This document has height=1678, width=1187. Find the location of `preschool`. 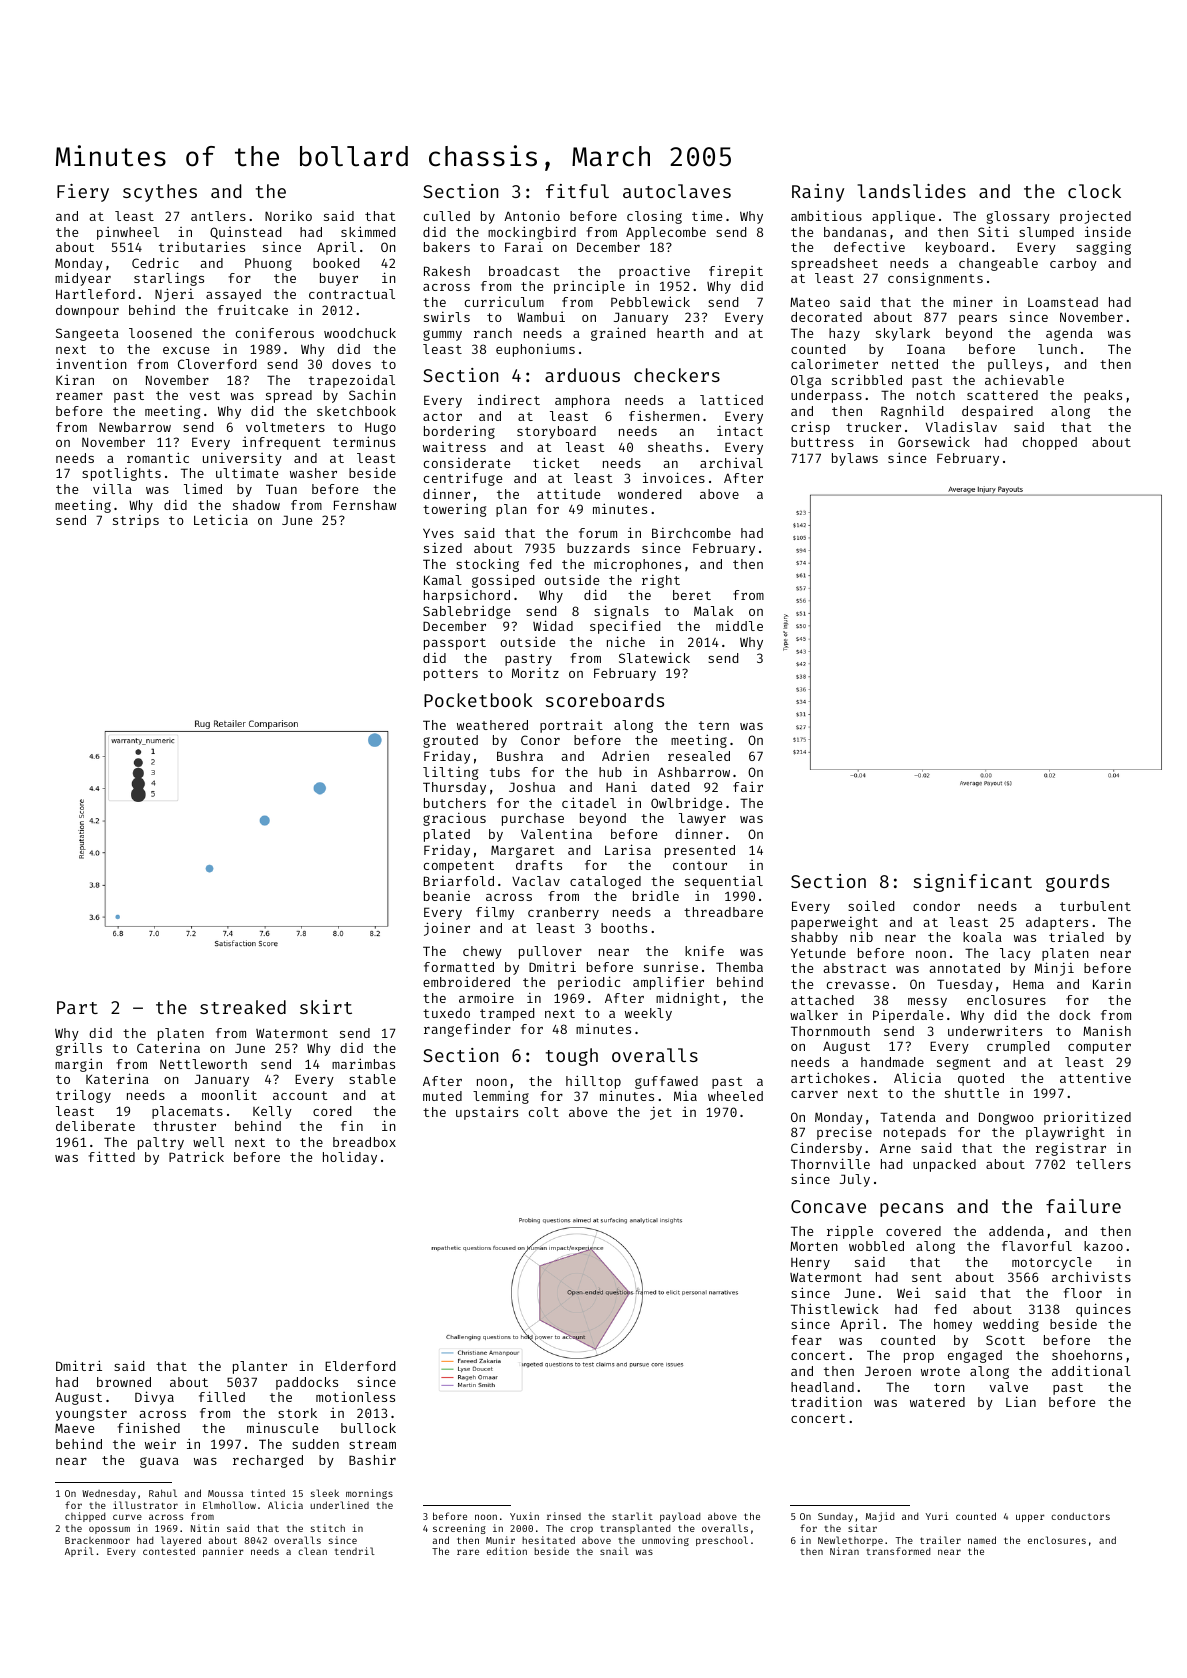

preschool is located at coordinates (722, 1541).
